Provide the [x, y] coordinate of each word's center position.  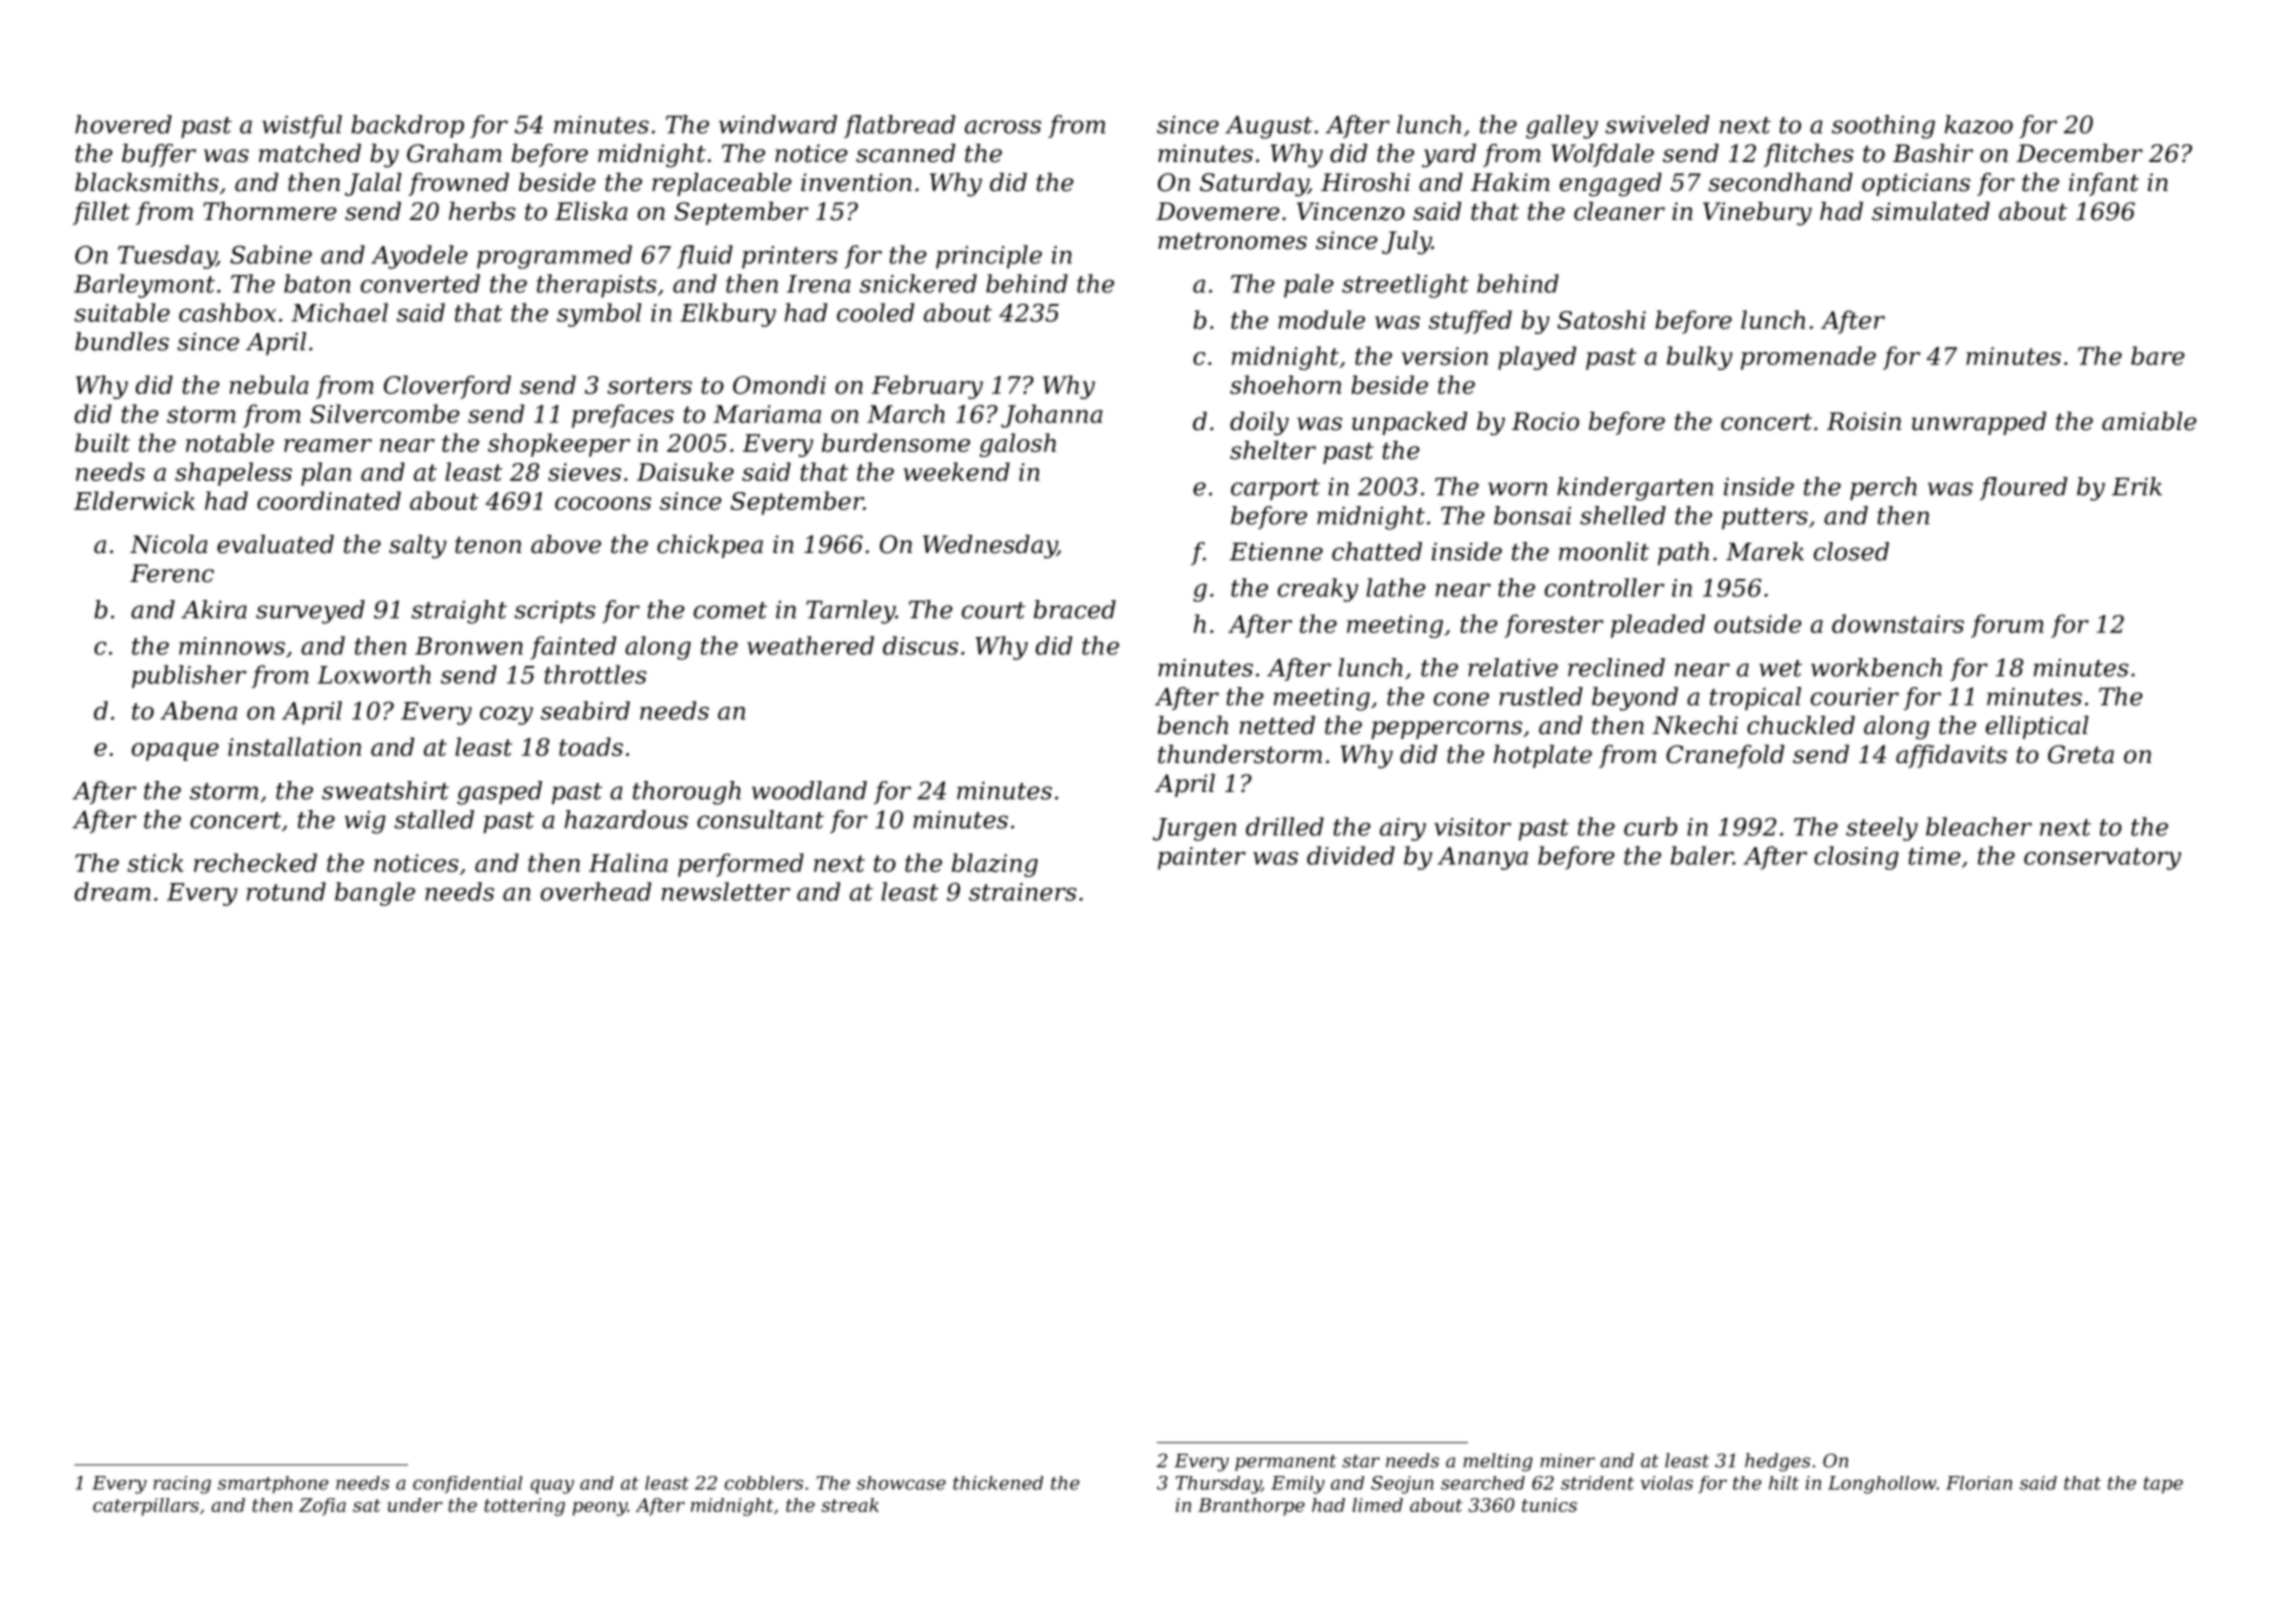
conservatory [2102, 859]
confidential [467, 1484]
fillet [101, 213]
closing [1856, 858]
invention [856, 182]
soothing [1883, 127]
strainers [1023, 892]
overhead [596, 891]
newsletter [726, 891]
